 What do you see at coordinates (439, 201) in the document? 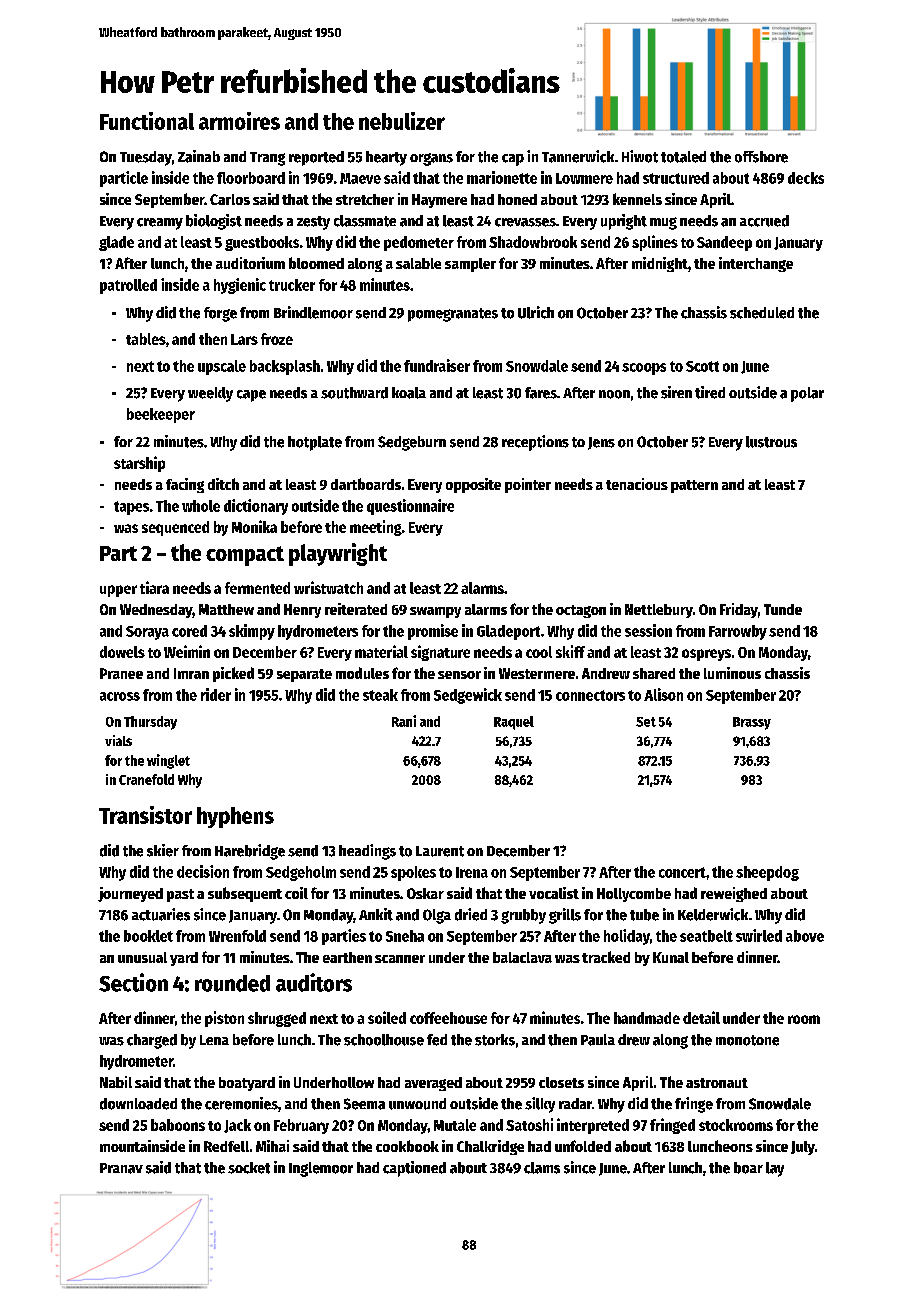
I see `Haymere` at bounding box center [439, 201].
